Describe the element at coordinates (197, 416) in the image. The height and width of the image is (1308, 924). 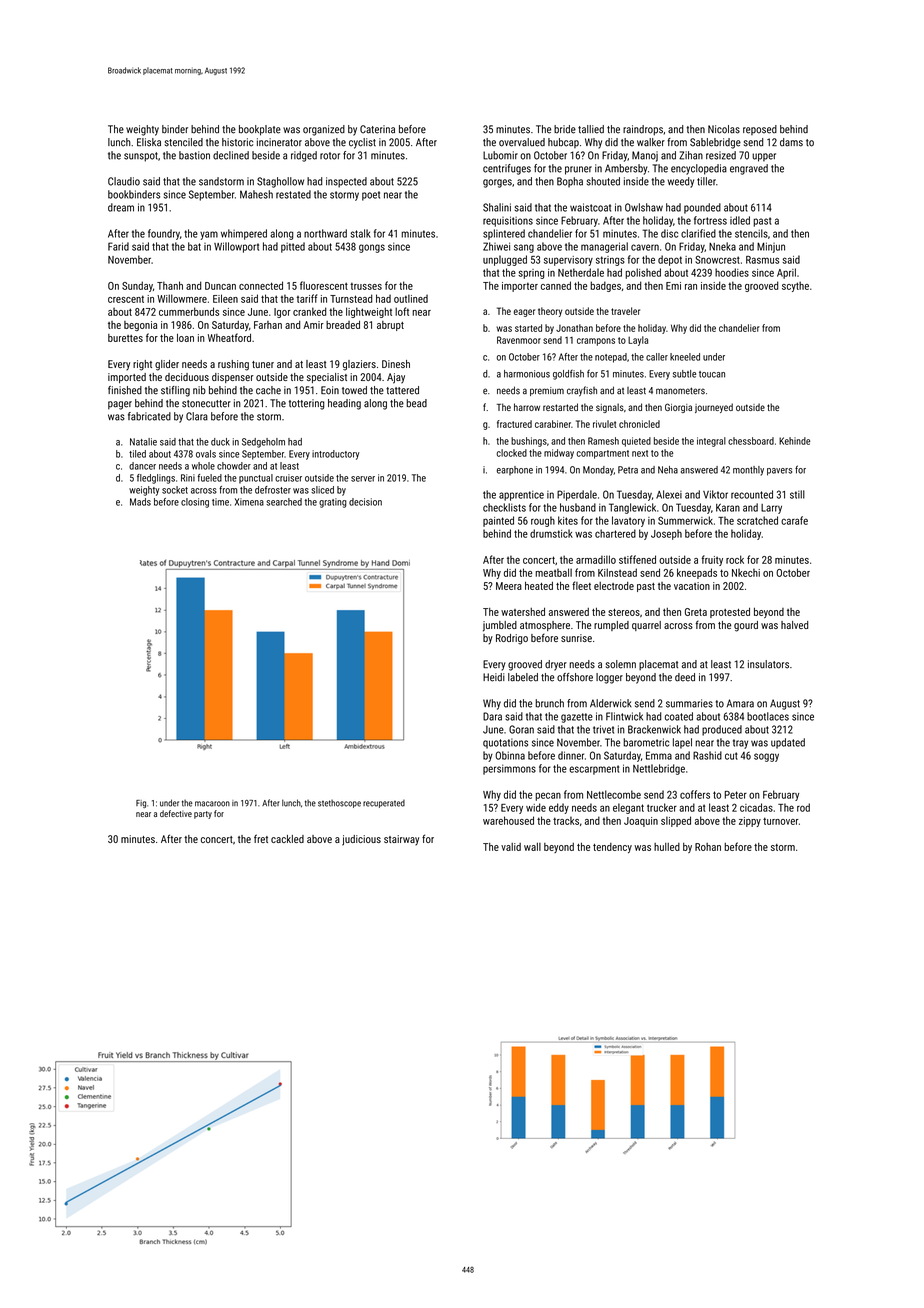
I see `Clara` at that location.
